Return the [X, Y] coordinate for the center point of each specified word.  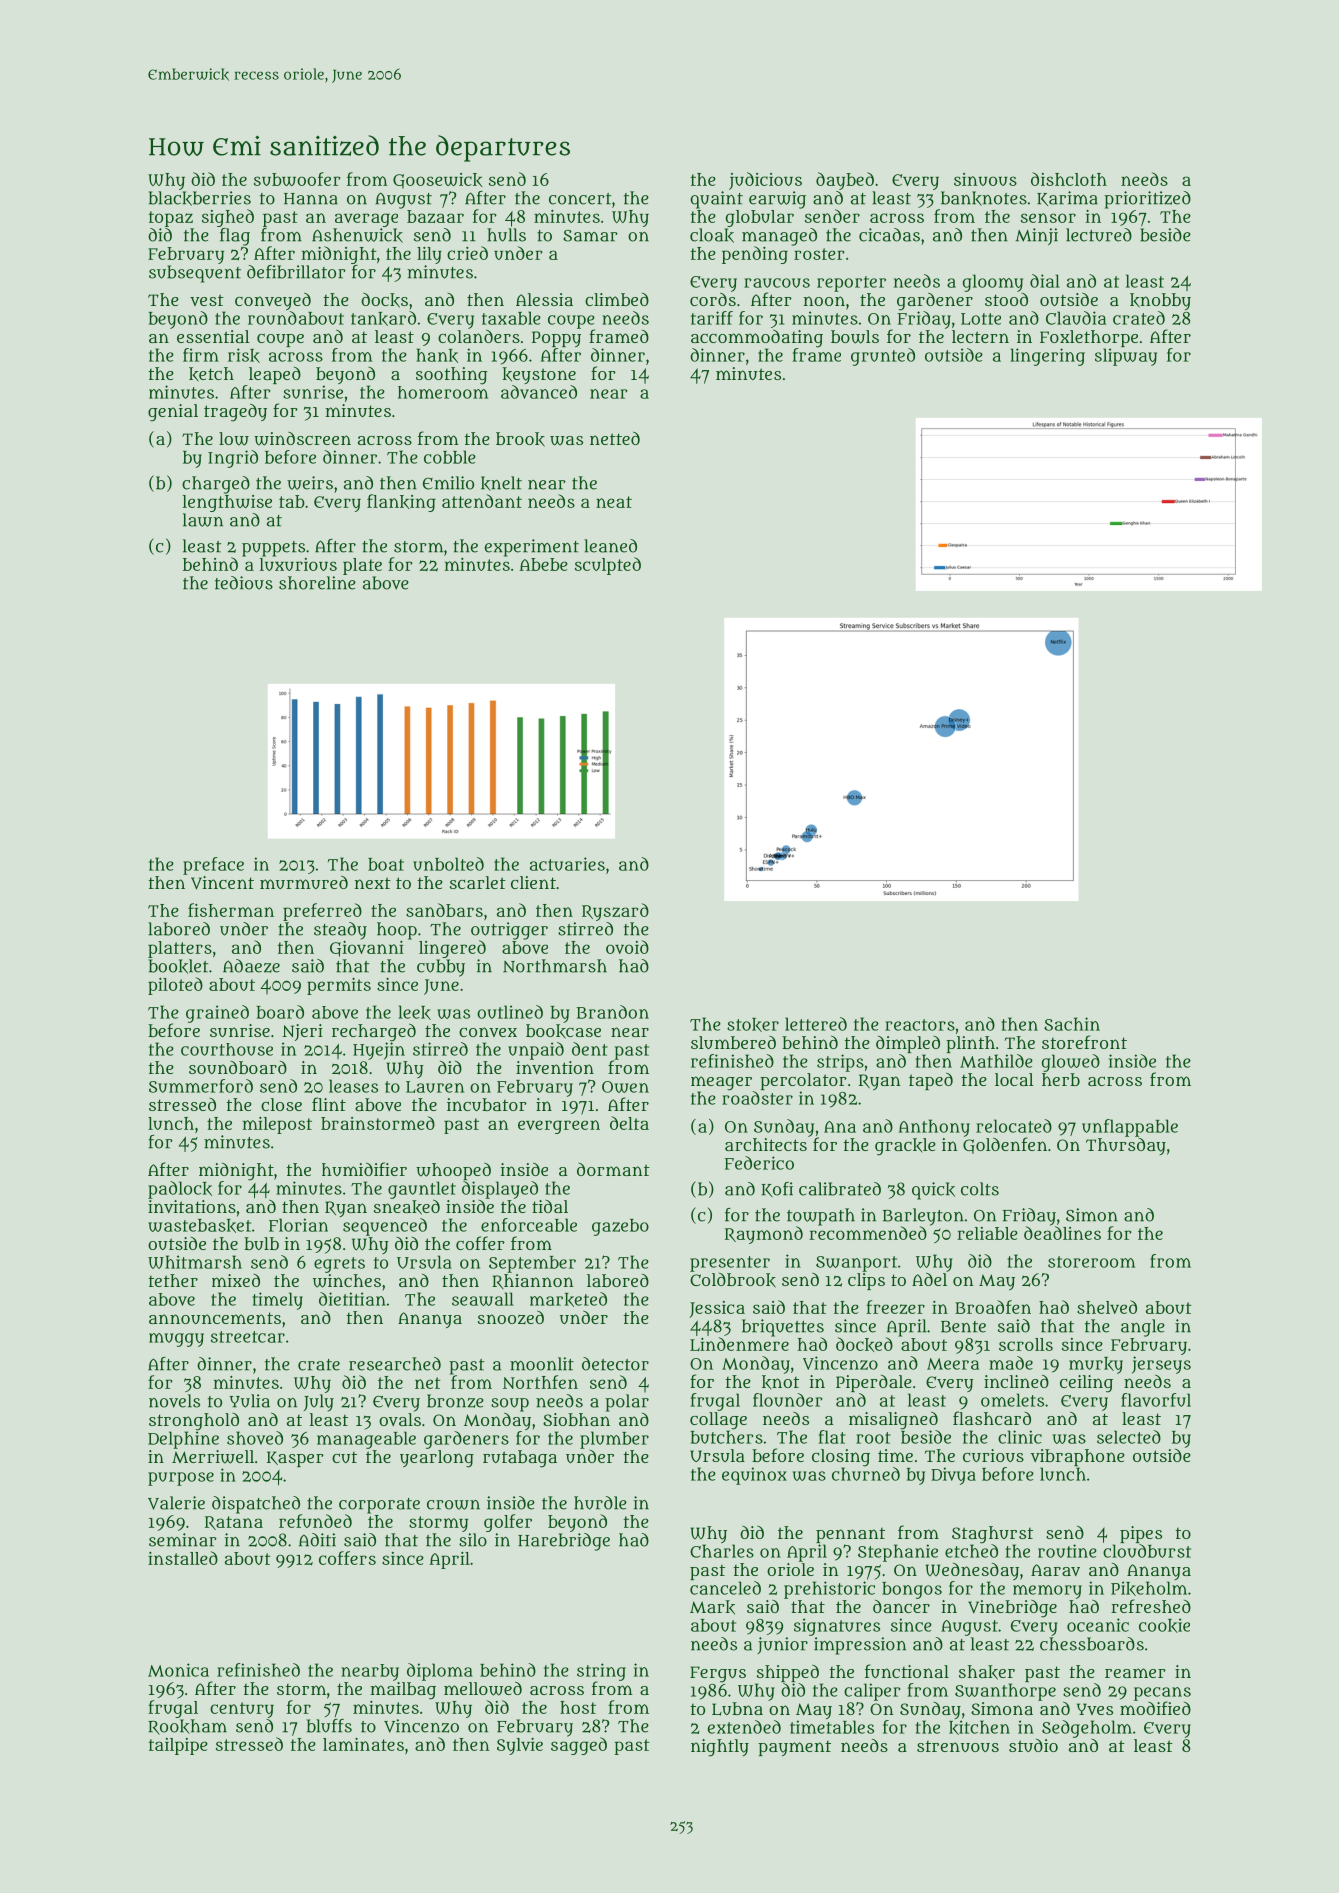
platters [180, 949]
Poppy [556, 339]
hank [437, 355]
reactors [920, 1025]
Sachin [1072, 1024]
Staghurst [992, 1535]
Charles [722, 1551]
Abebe [543, 564]
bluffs [329, 1726]
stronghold [194, 1422]
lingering [1047, 357]
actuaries [567, 864]
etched [971, 1551]
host [578, 1707]
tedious [244, 583]
